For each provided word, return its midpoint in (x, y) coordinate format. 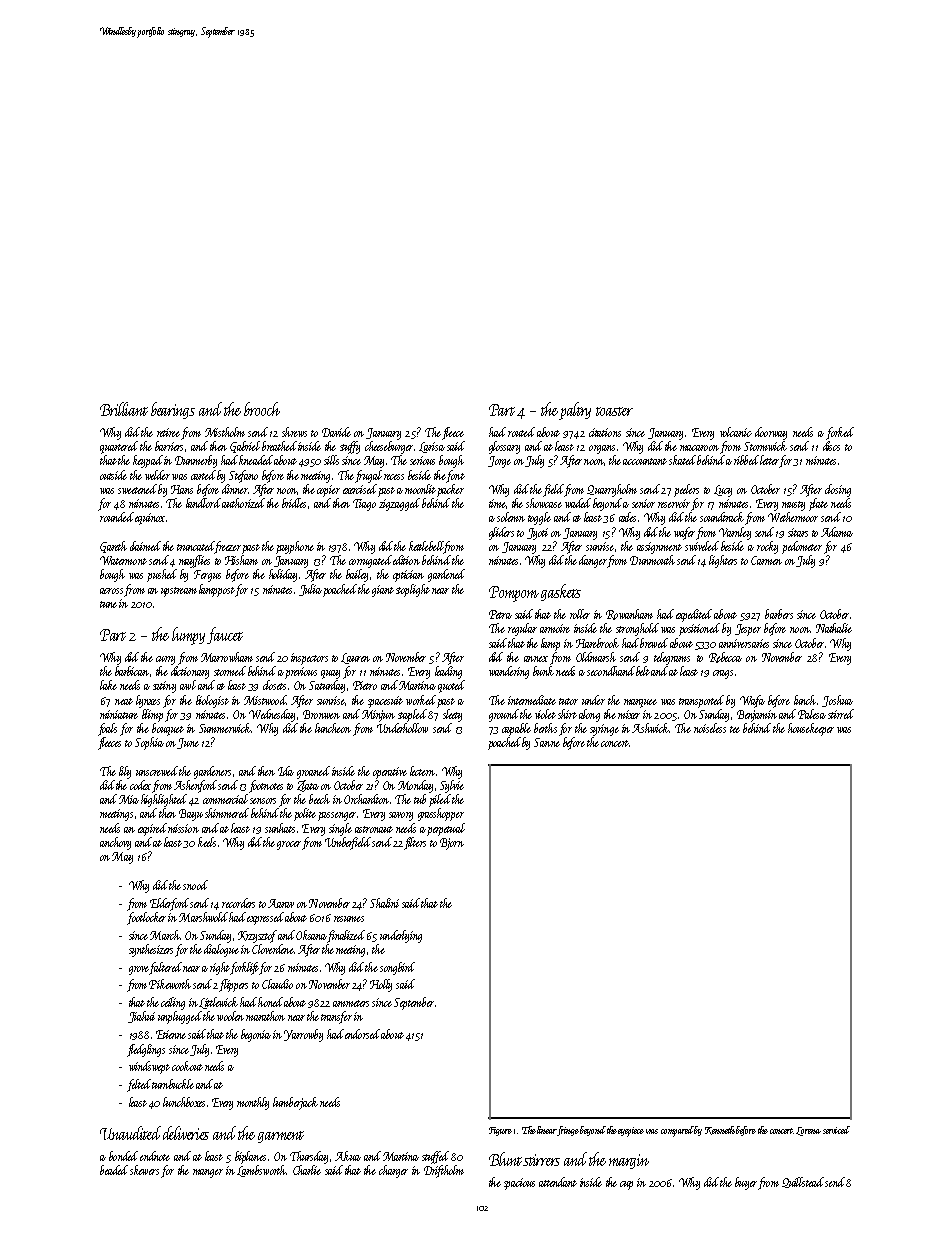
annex (536, 659)
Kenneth (721, 1130)
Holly (381, 985)
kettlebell (426, 546)
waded (578, 503)
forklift (245, 968)
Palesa (812, 714)
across (111, 591)
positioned (699, 629)
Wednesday (272, 715)
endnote (155, 1156)
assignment (659, 548)
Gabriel (245, 447)
